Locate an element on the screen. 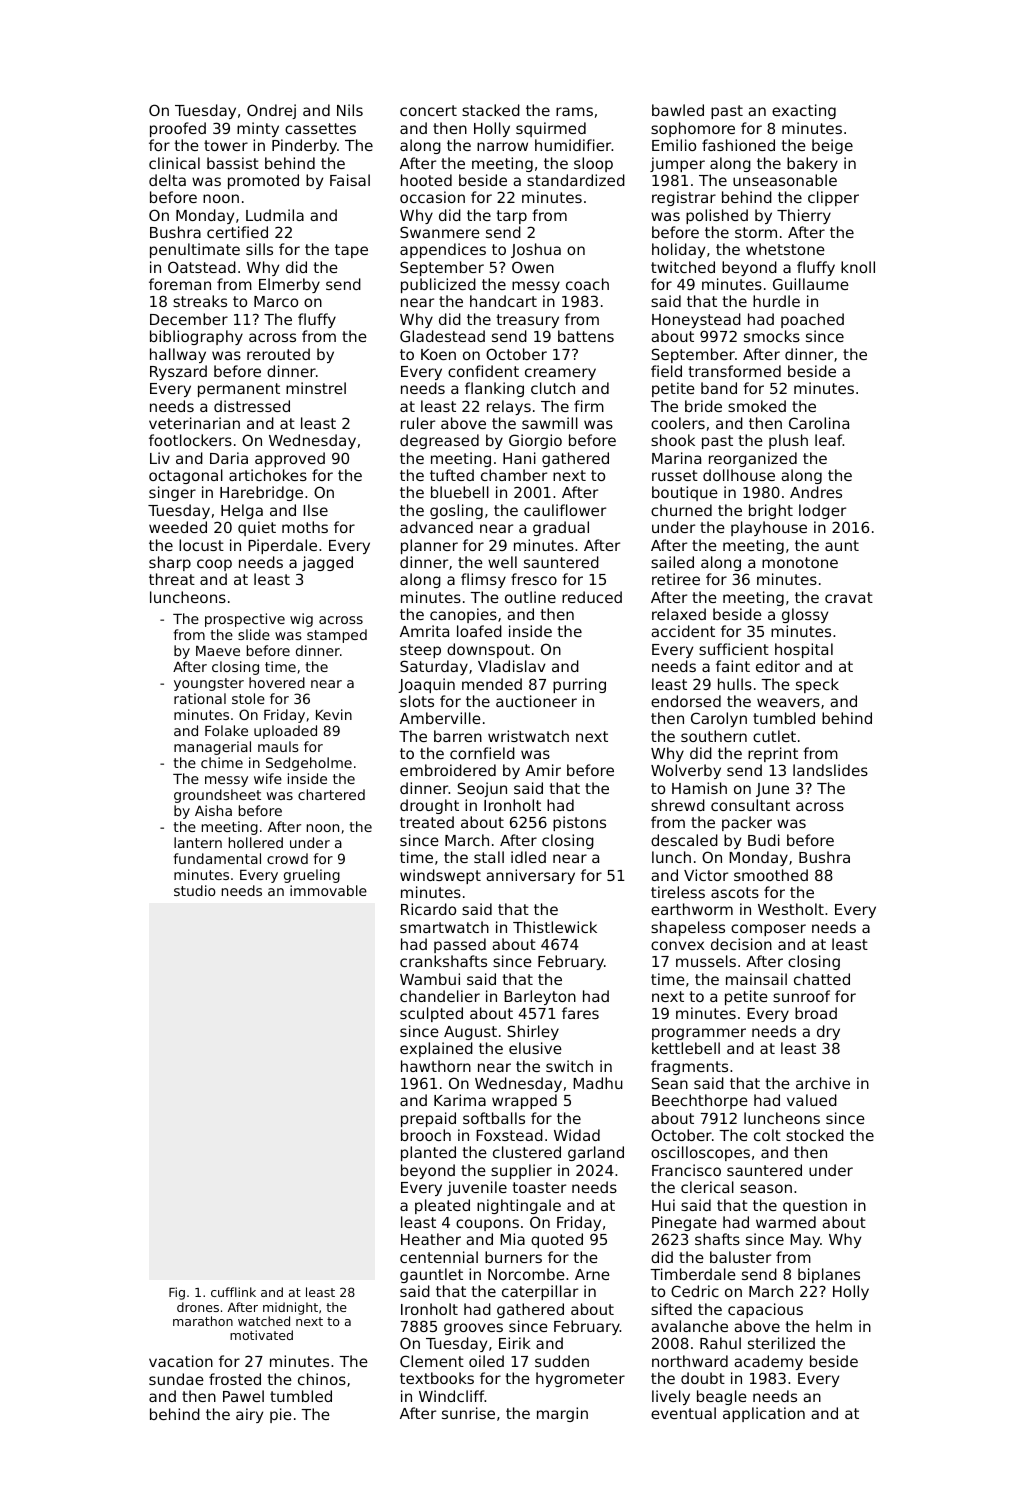 The height and width of the screenshot is (1486, 1026). reduced is located at coordinates (592, 597).
